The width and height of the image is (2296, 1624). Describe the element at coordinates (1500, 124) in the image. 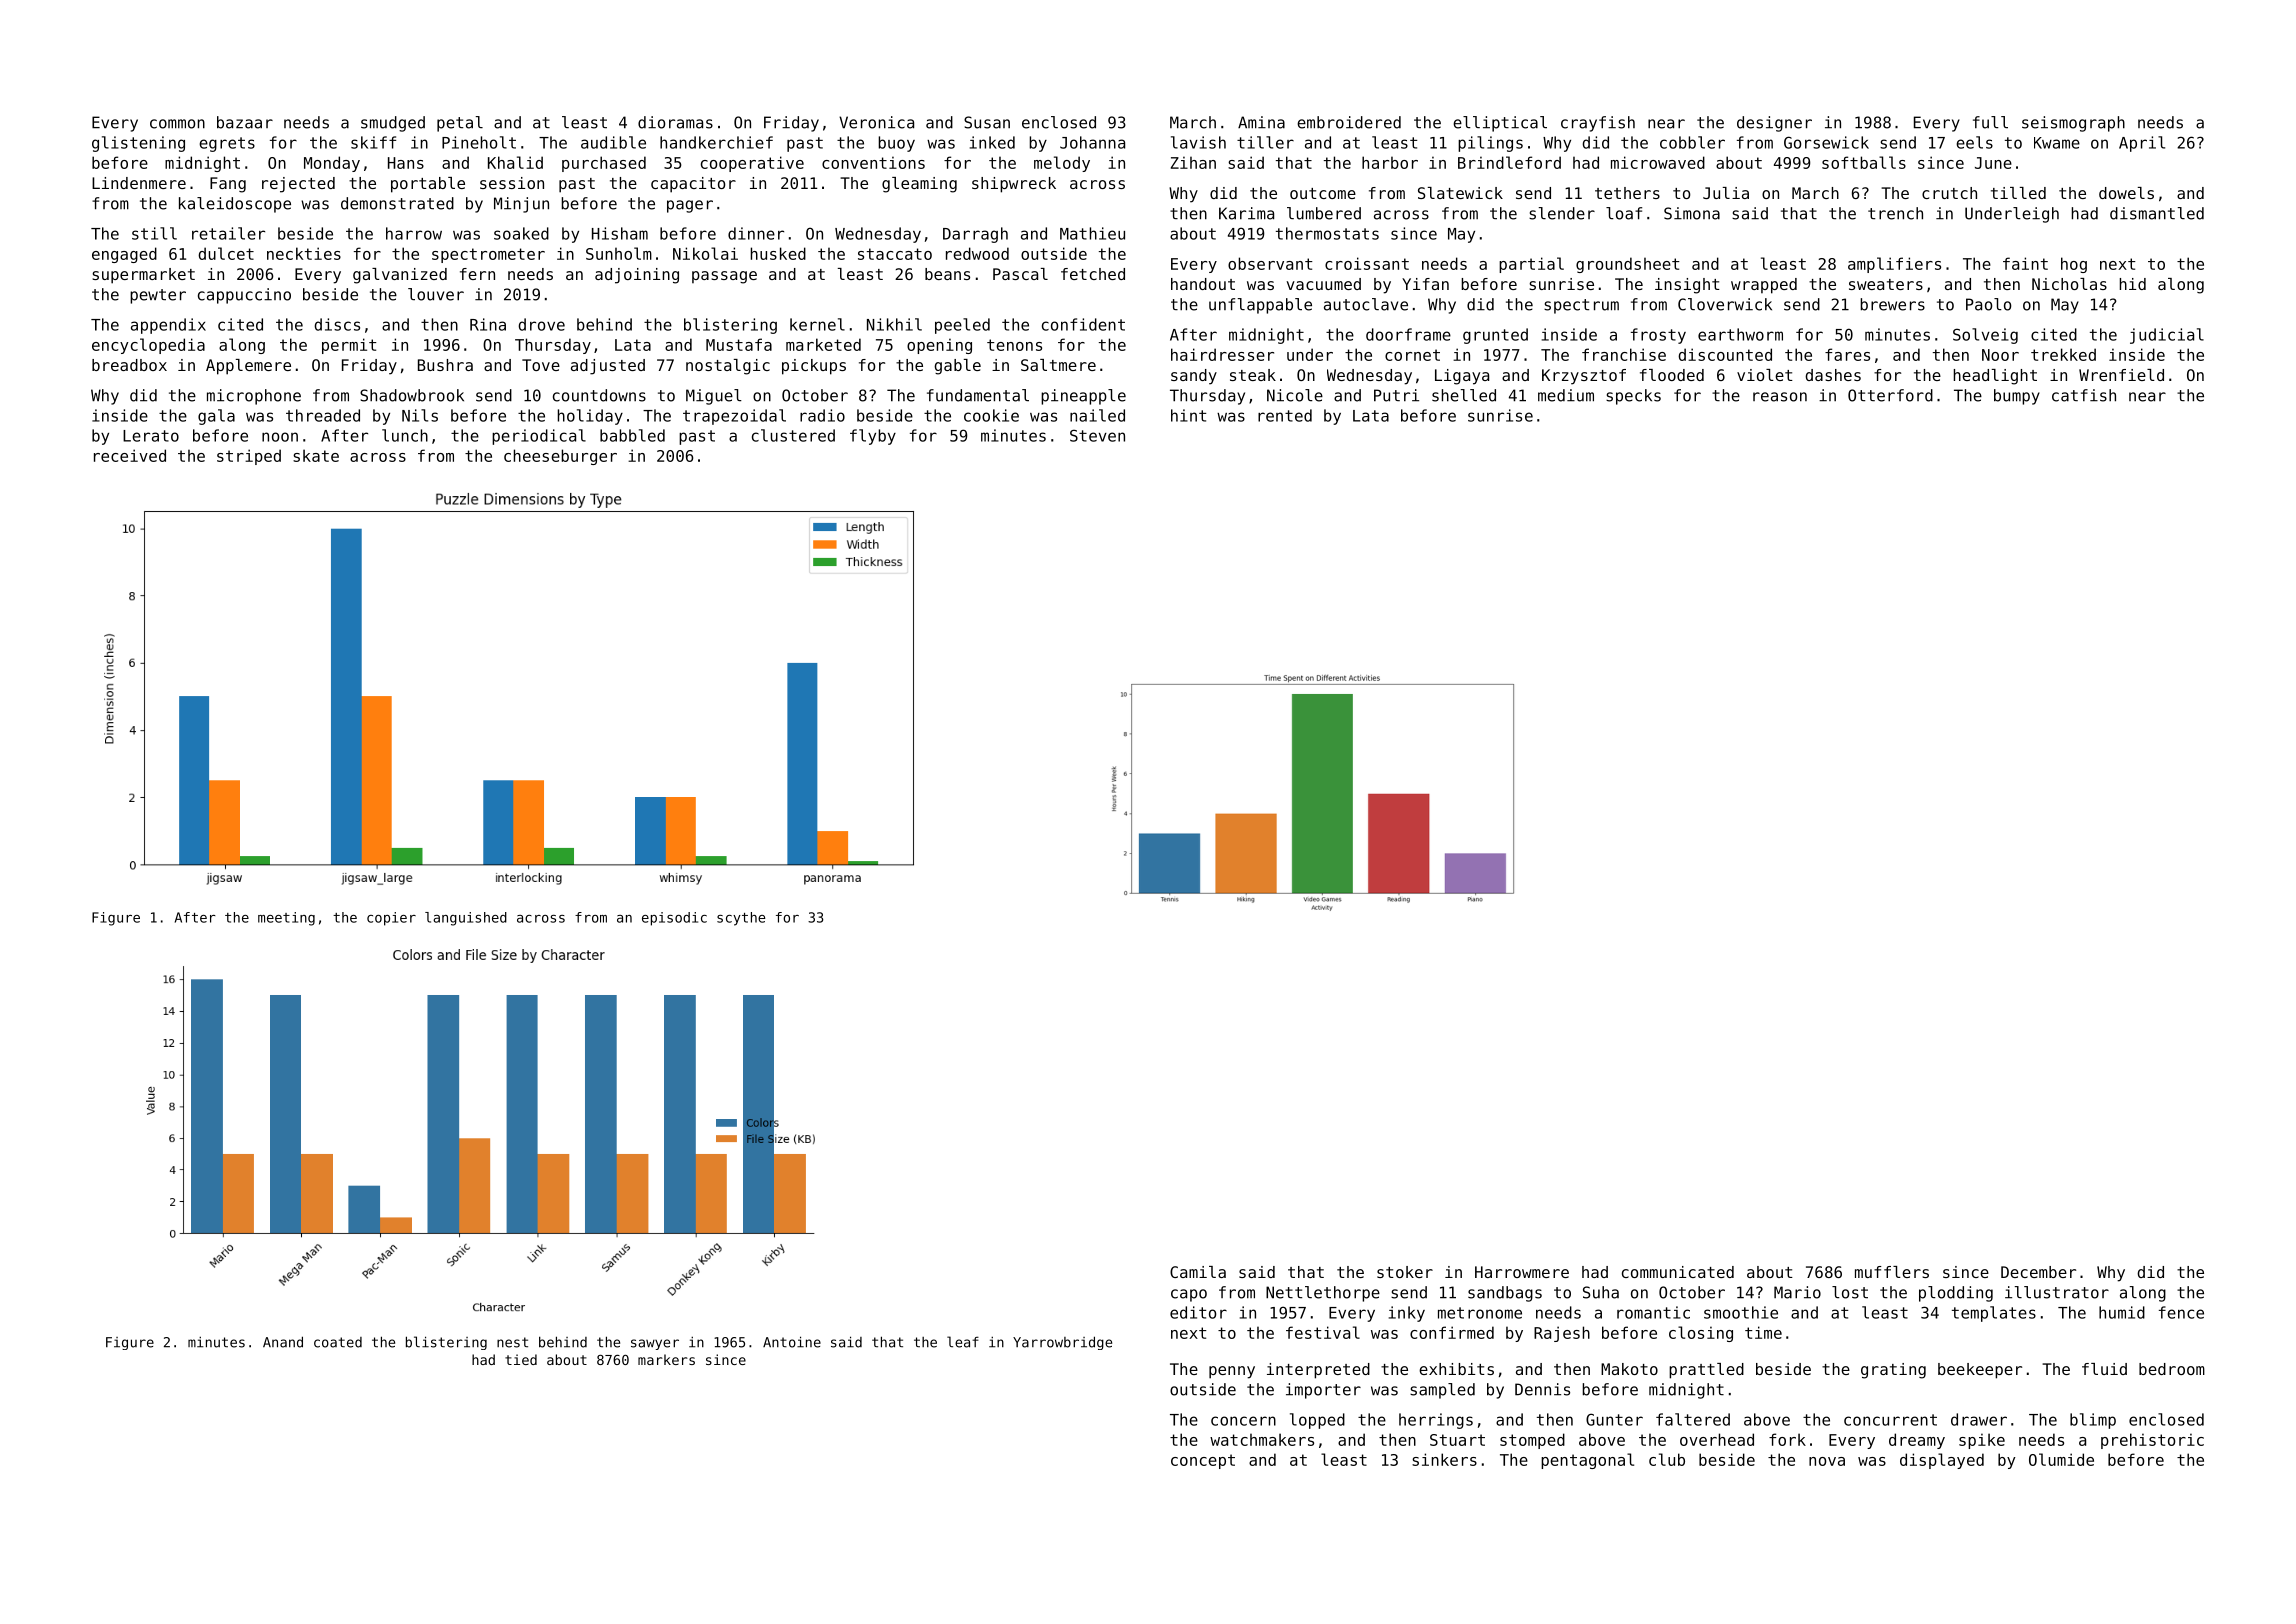

I see `elliptical` at that location.
